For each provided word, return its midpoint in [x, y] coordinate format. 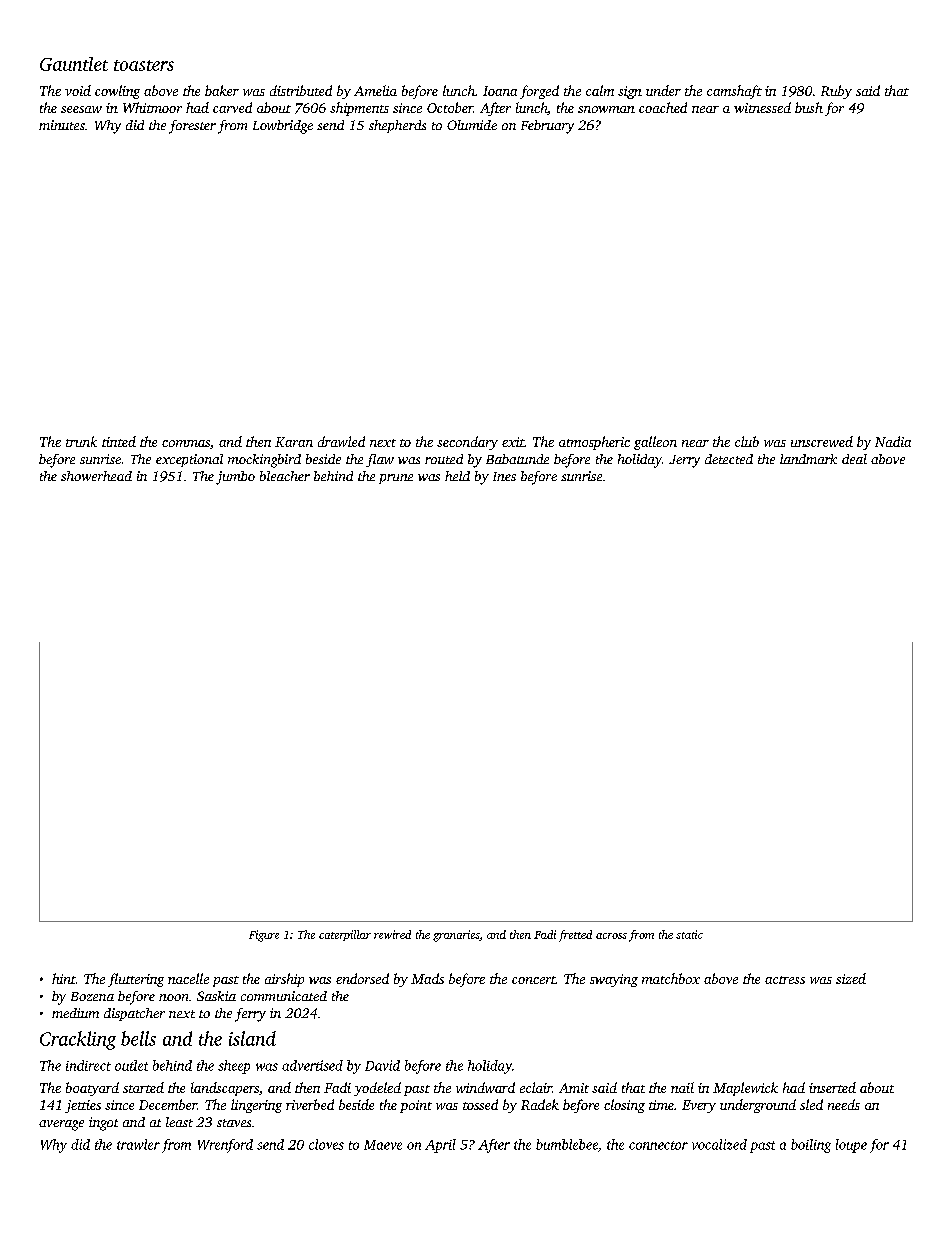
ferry [250, 1015]
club [747, 441]
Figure [264, 936]
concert [534, 980]
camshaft [734, 92]
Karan [294, 442]
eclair [536, 1087]
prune [396, 479]
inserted [832, 1087]
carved [232, 107]
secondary [467, 443]
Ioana [500, 91]
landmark [808, 459]
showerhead [96, 476]
